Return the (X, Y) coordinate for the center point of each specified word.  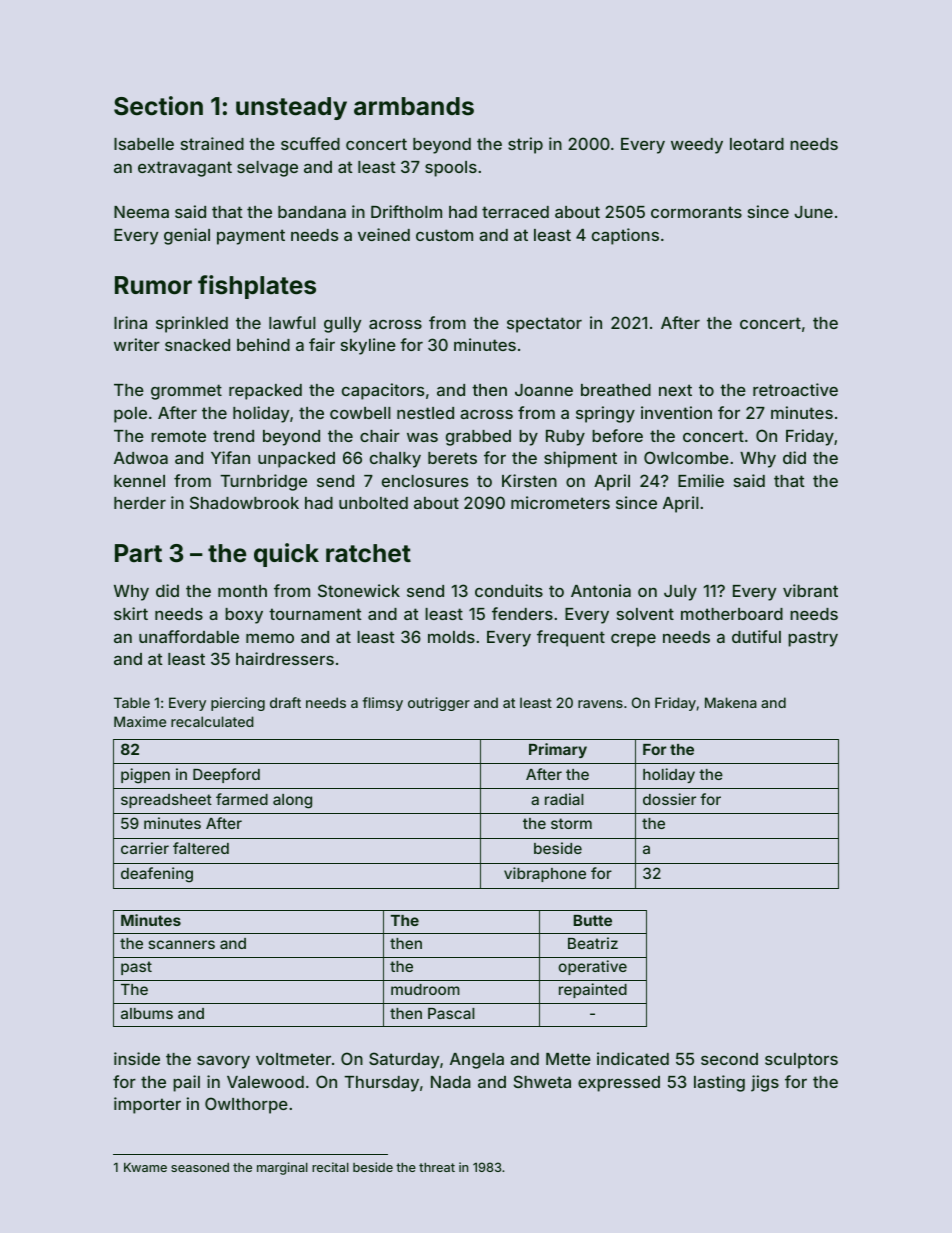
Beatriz (593, 943)
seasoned (200, 1167)
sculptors (801, 1061)
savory (223, 1062)
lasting (719, 1083)
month (242, 591)
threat (437, 1167)
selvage (267, 169)
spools (451, 169)
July (680, 593)
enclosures (425, 481)
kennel (139, 481)
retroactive (795, 389)
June (813, 212)
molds (451, 637)
